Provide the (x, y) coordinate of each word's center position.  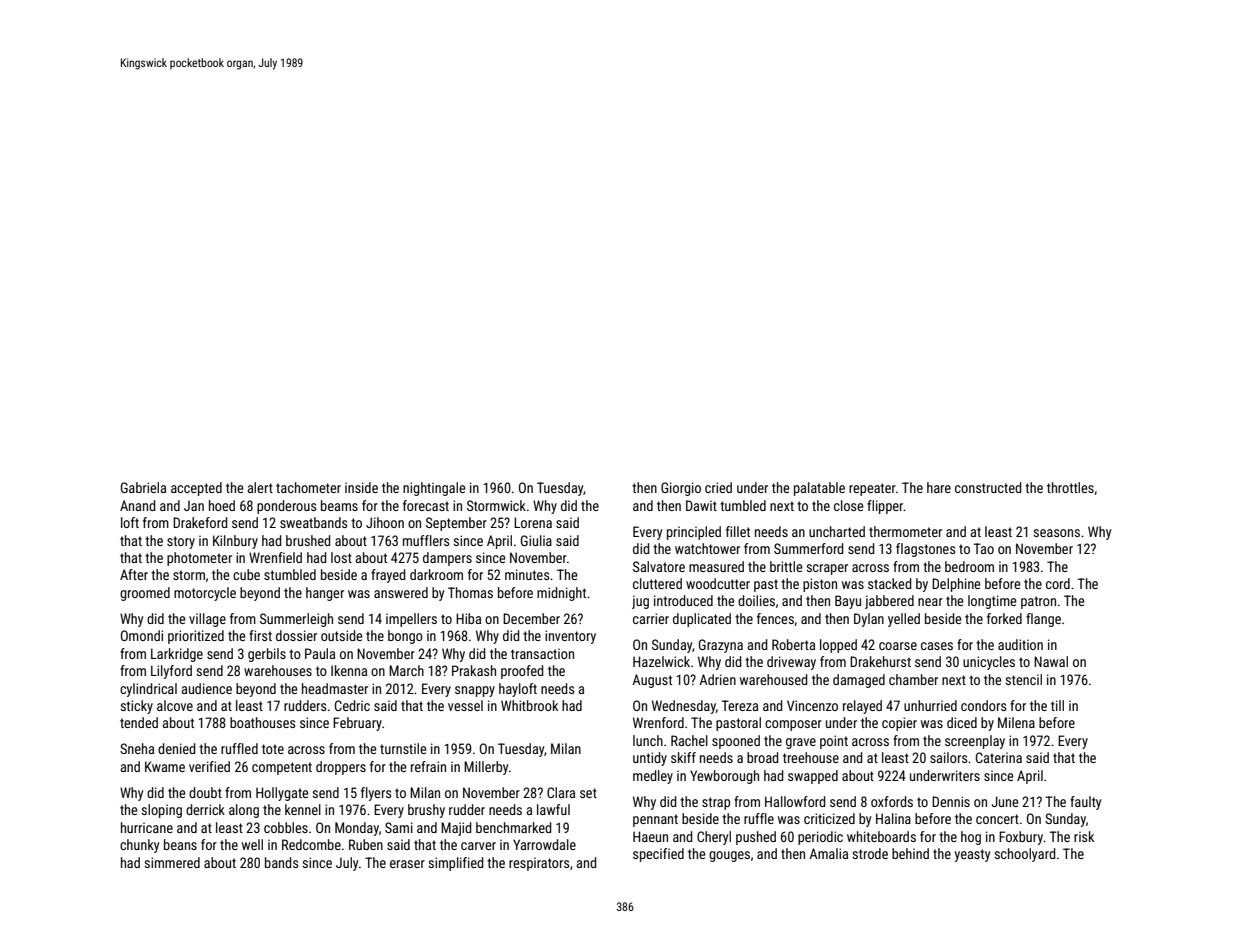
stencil (1023, 679)
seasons (1056, 533)
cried (718, 487)
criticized (829, 818)
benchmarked (514, 827)
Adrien (717, 679)
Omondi (142, 635)
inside (361, 487)
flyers (376, 794)
